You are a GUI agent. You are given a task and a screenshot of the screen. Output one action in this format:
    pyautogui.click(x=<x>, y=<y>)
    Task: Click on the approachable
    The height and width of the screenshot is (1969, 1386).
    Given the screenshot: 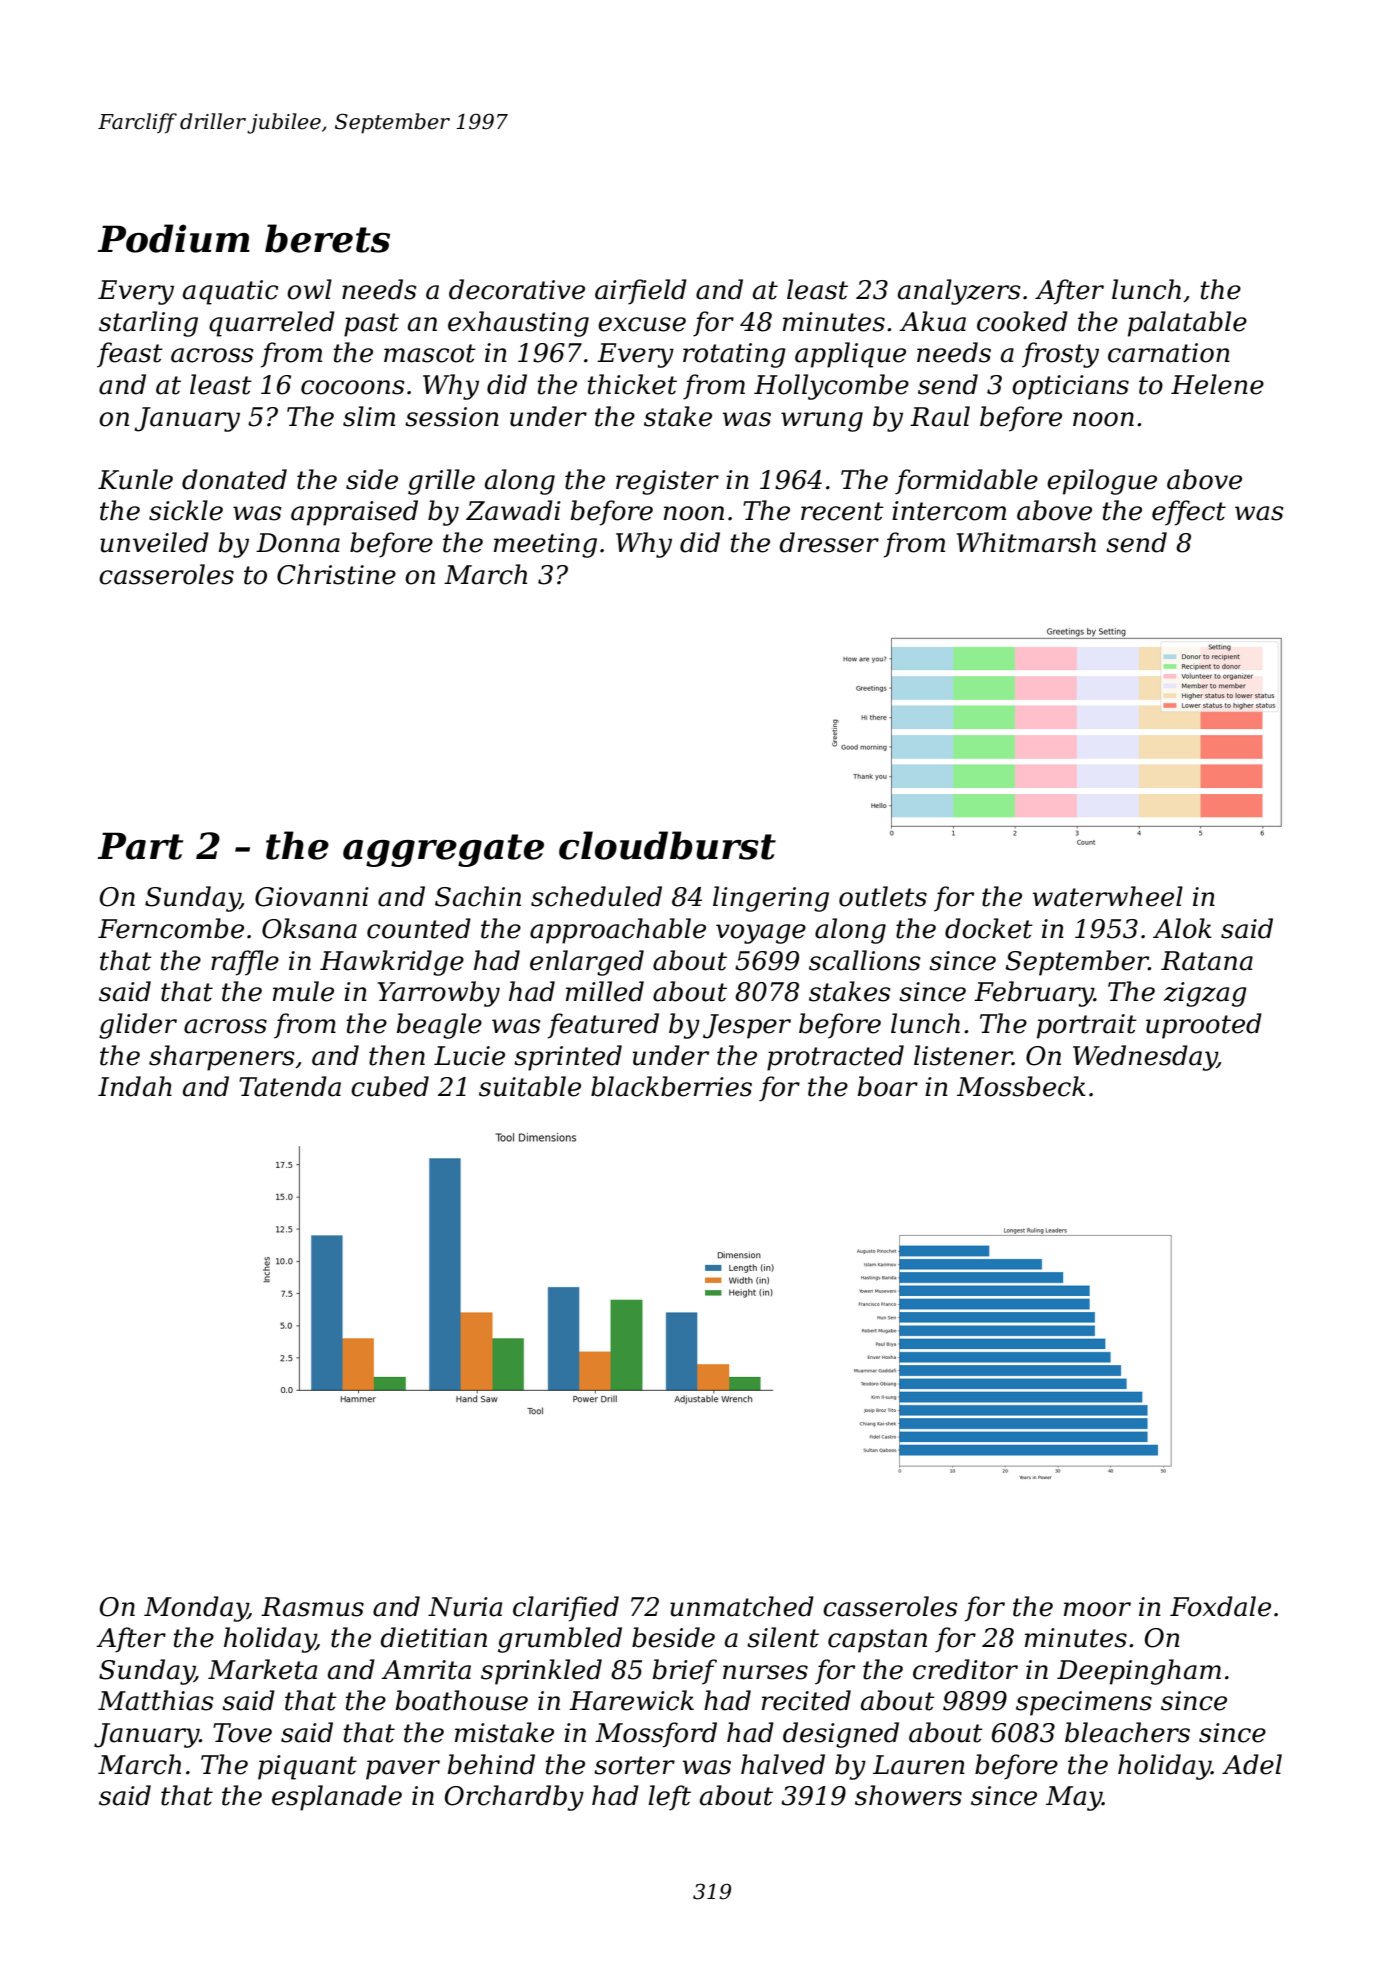 What is the action you would take?
    pyautogui.click(x=618, y=931)
